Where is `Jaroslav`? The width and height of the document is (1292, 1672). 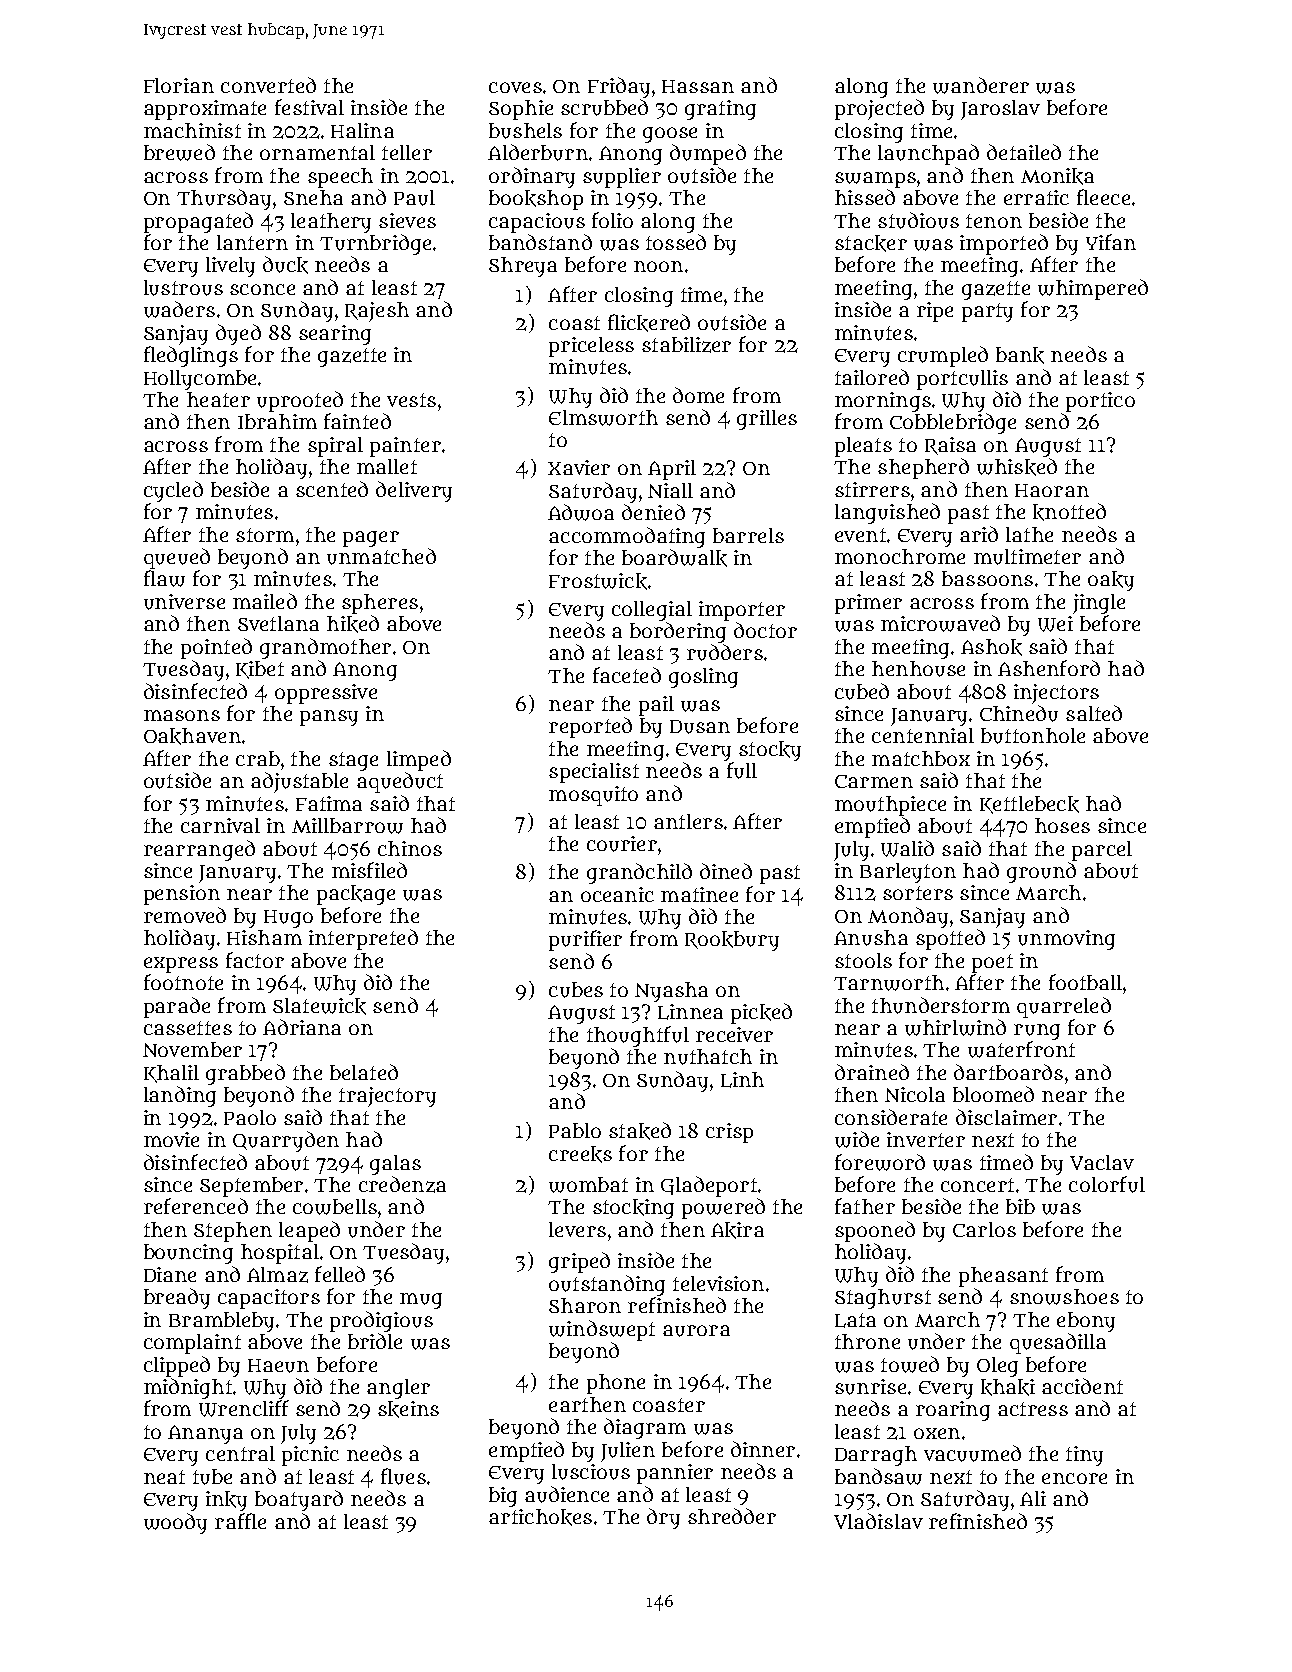
Jaroslav is located at coordinates (1000, 110).
